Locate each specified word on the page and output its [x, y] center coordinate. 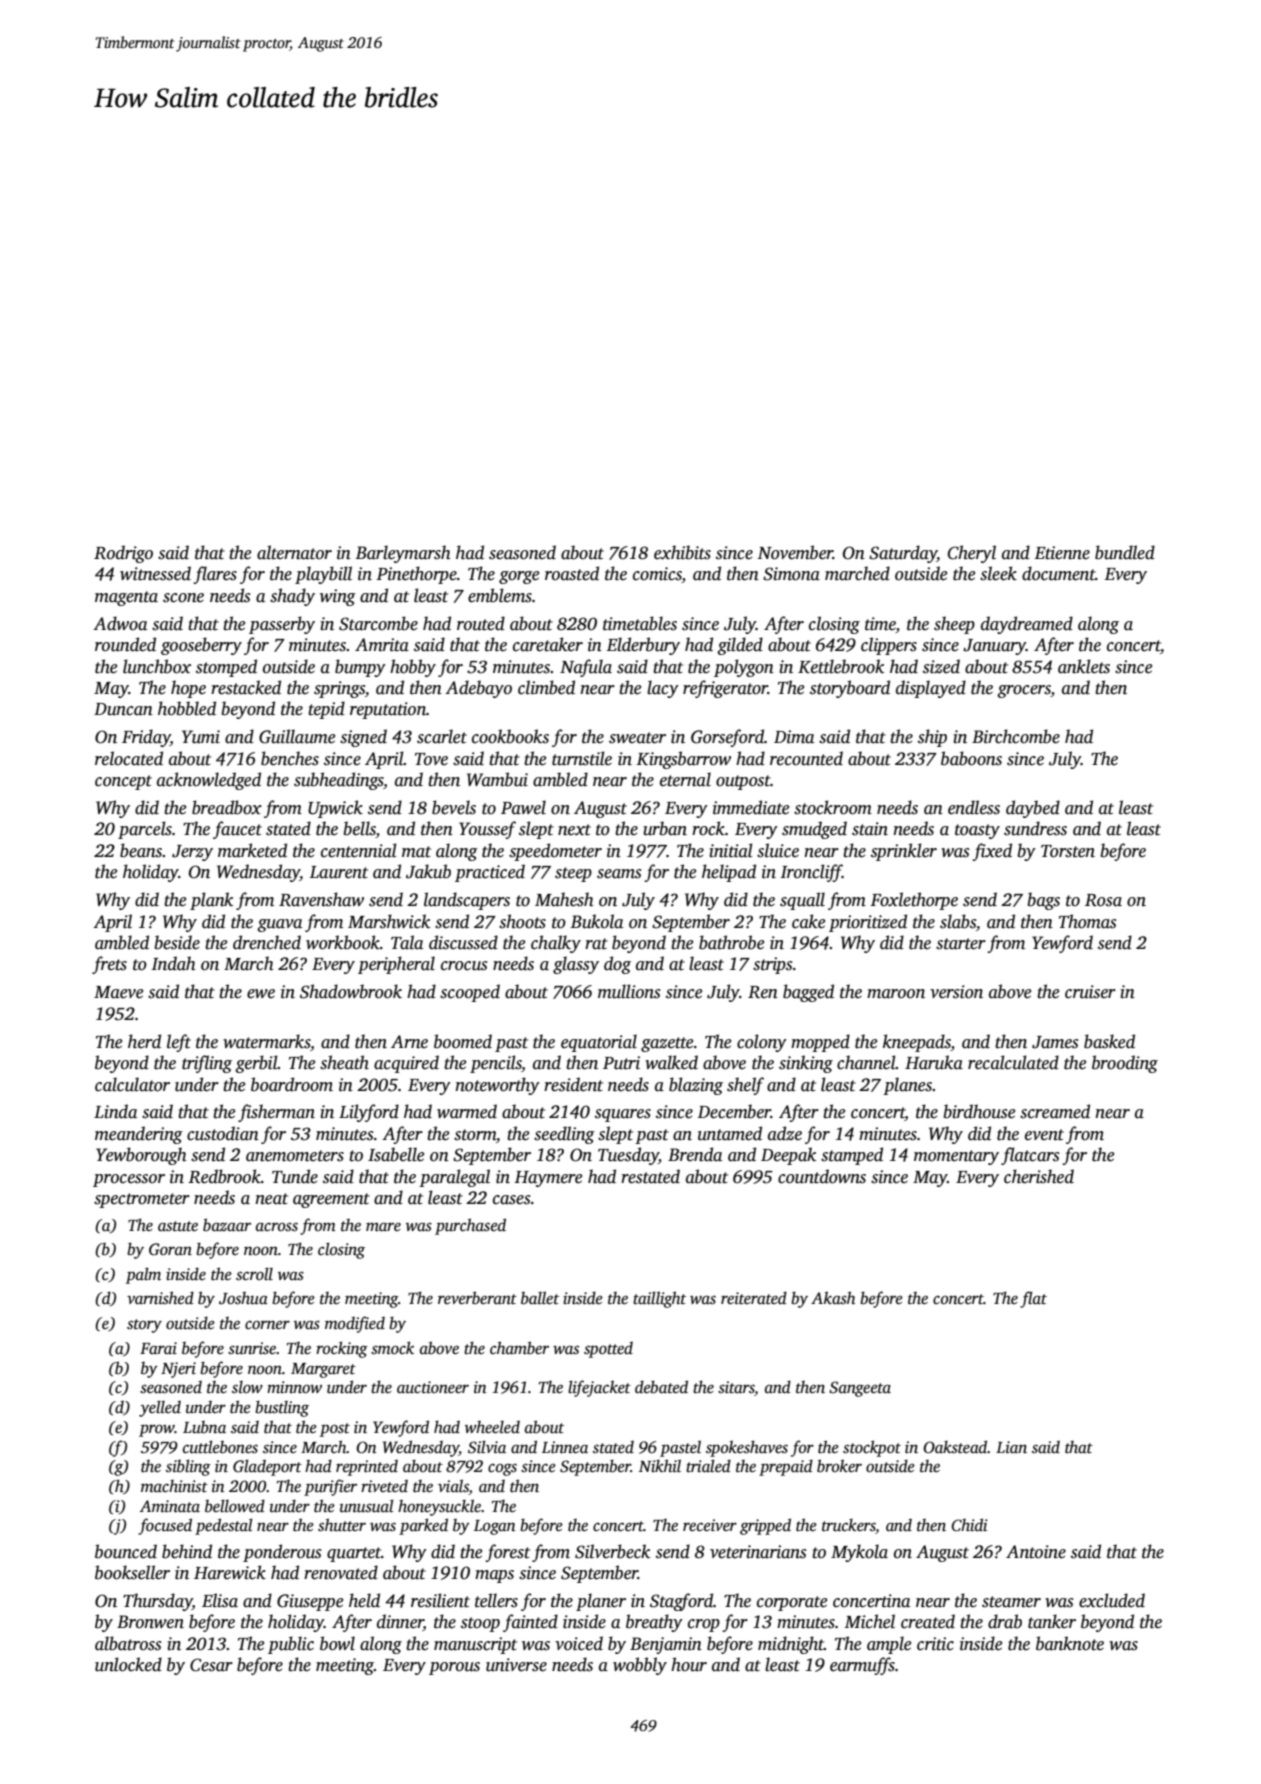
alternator [294, 552]
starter [961, 944]
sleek [998, 573]
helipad [729, 873]
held [364, 1600]
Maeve [118, 992]
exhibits [682, 552]
